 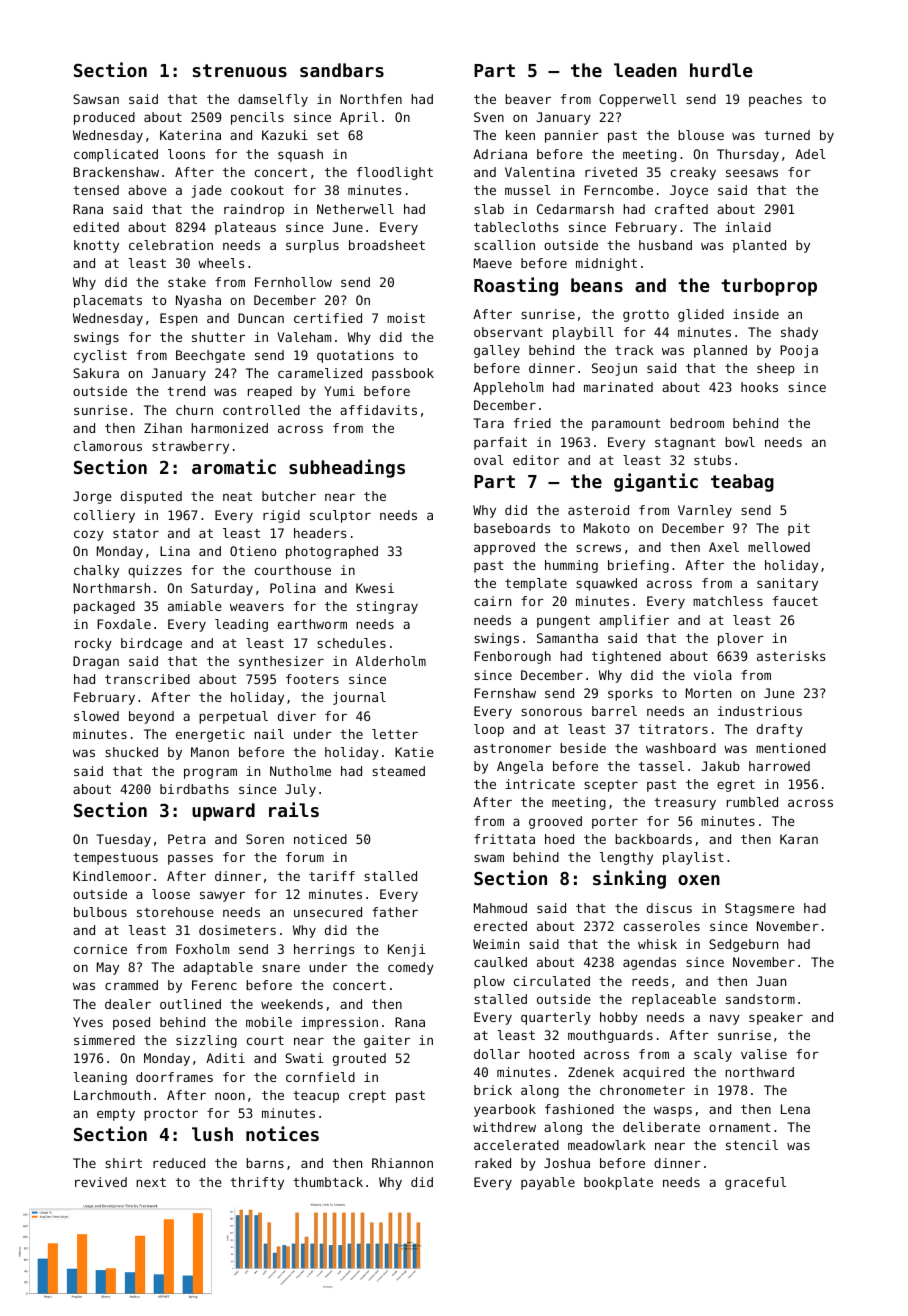 I want to click on viola, so click(x=713, y=675).
